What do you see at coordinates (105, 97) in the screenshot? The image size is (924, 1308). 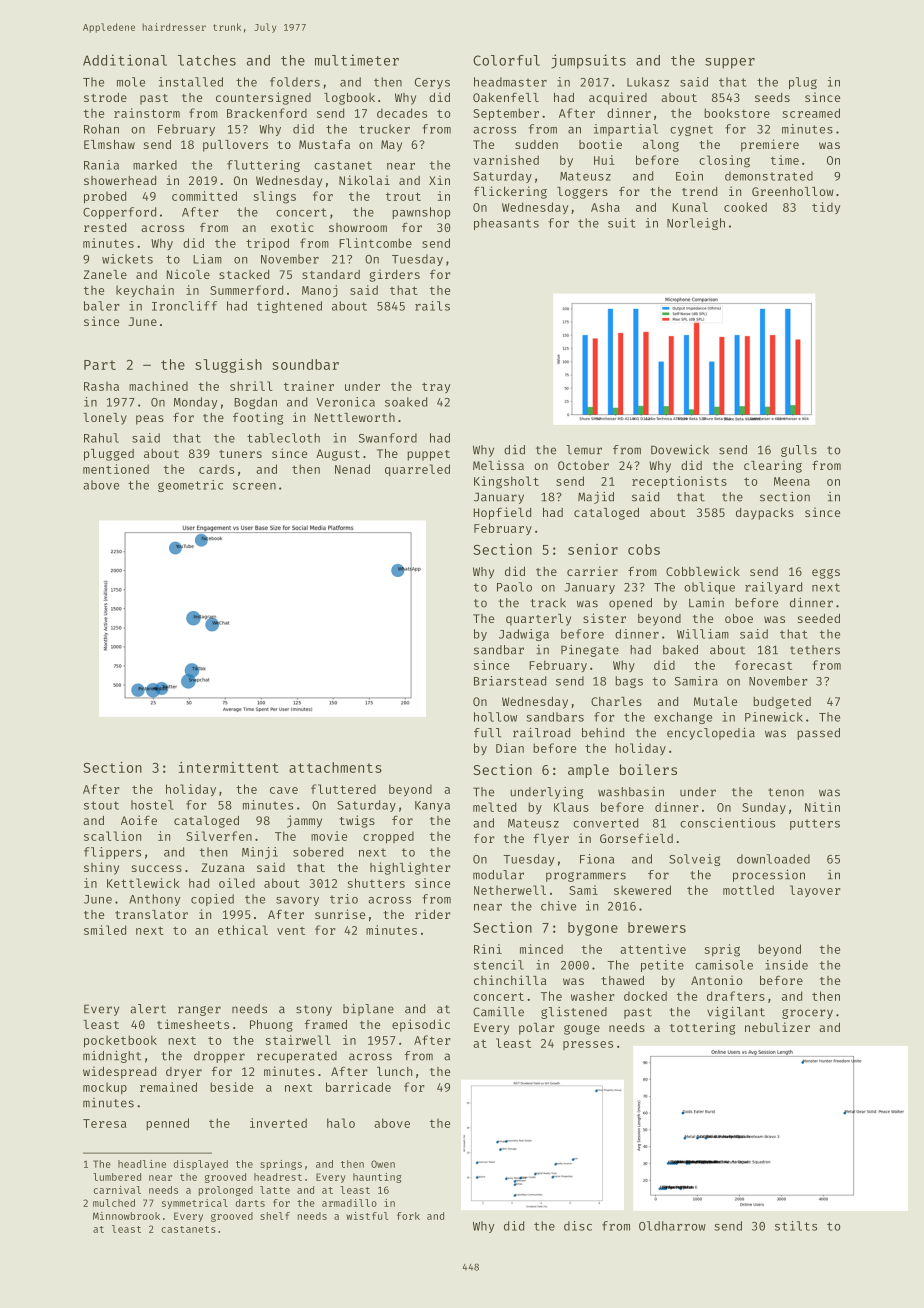 I see `strode` at bounding box center [105, 97].
